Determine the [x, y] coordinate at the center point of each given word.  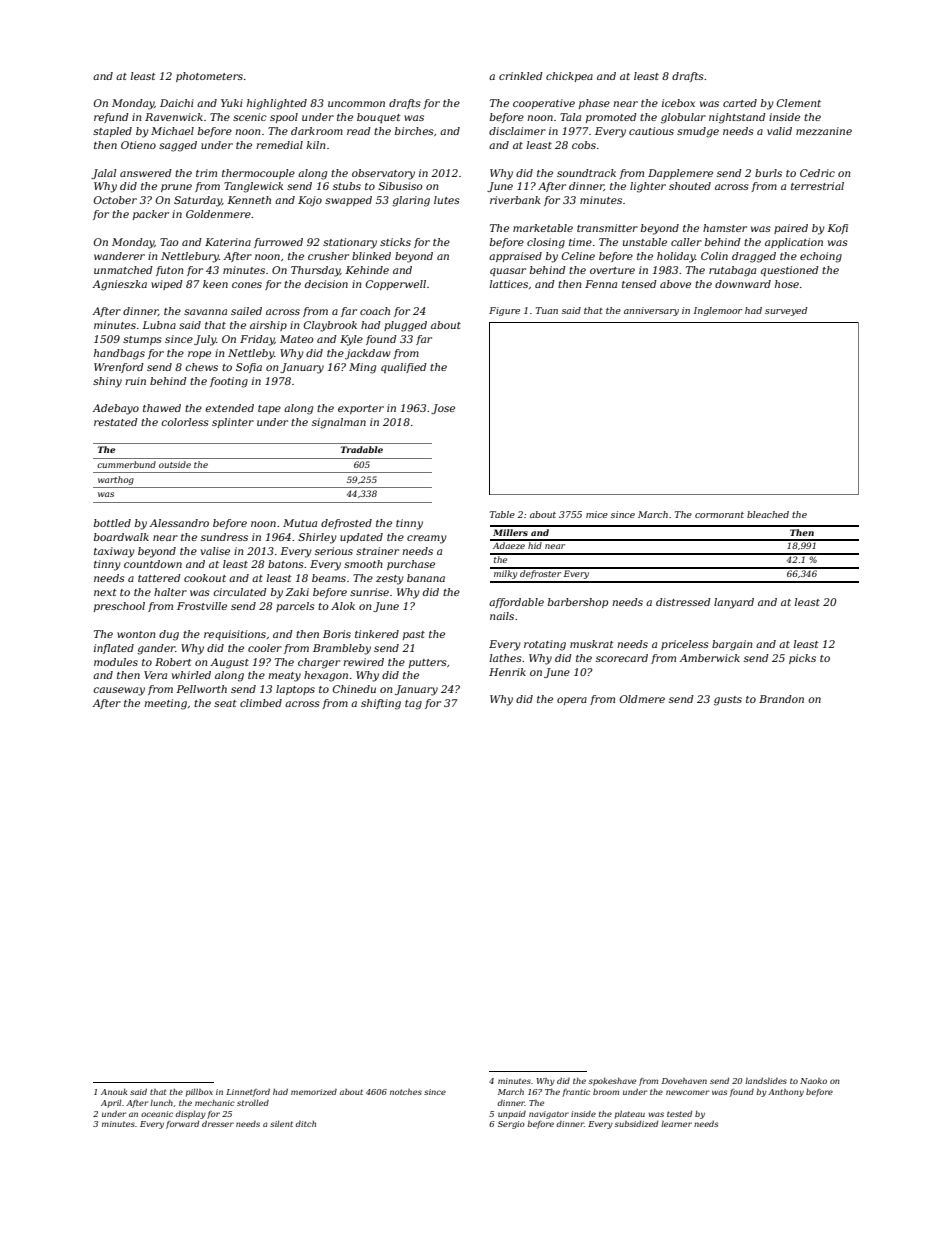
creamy [427, 539]
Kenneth [249, 200]
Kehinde [367, 270]
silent [281, 1124]
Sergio [511, 1125]
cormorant [719, 515]
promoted [611, 118]
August [229, 663]
